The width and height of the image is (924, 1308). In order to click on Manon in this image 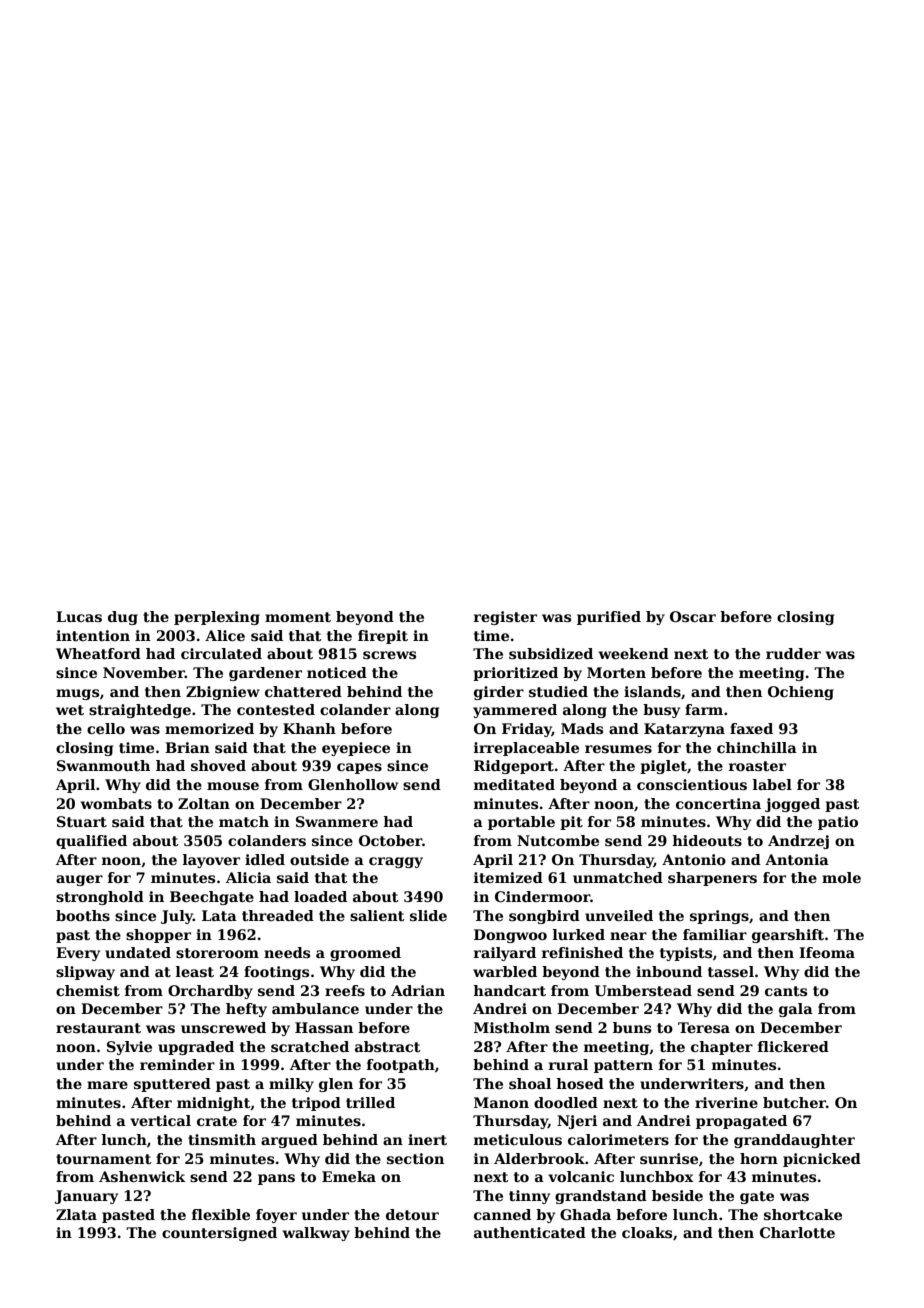, I will do `click(501, 1102)`.
